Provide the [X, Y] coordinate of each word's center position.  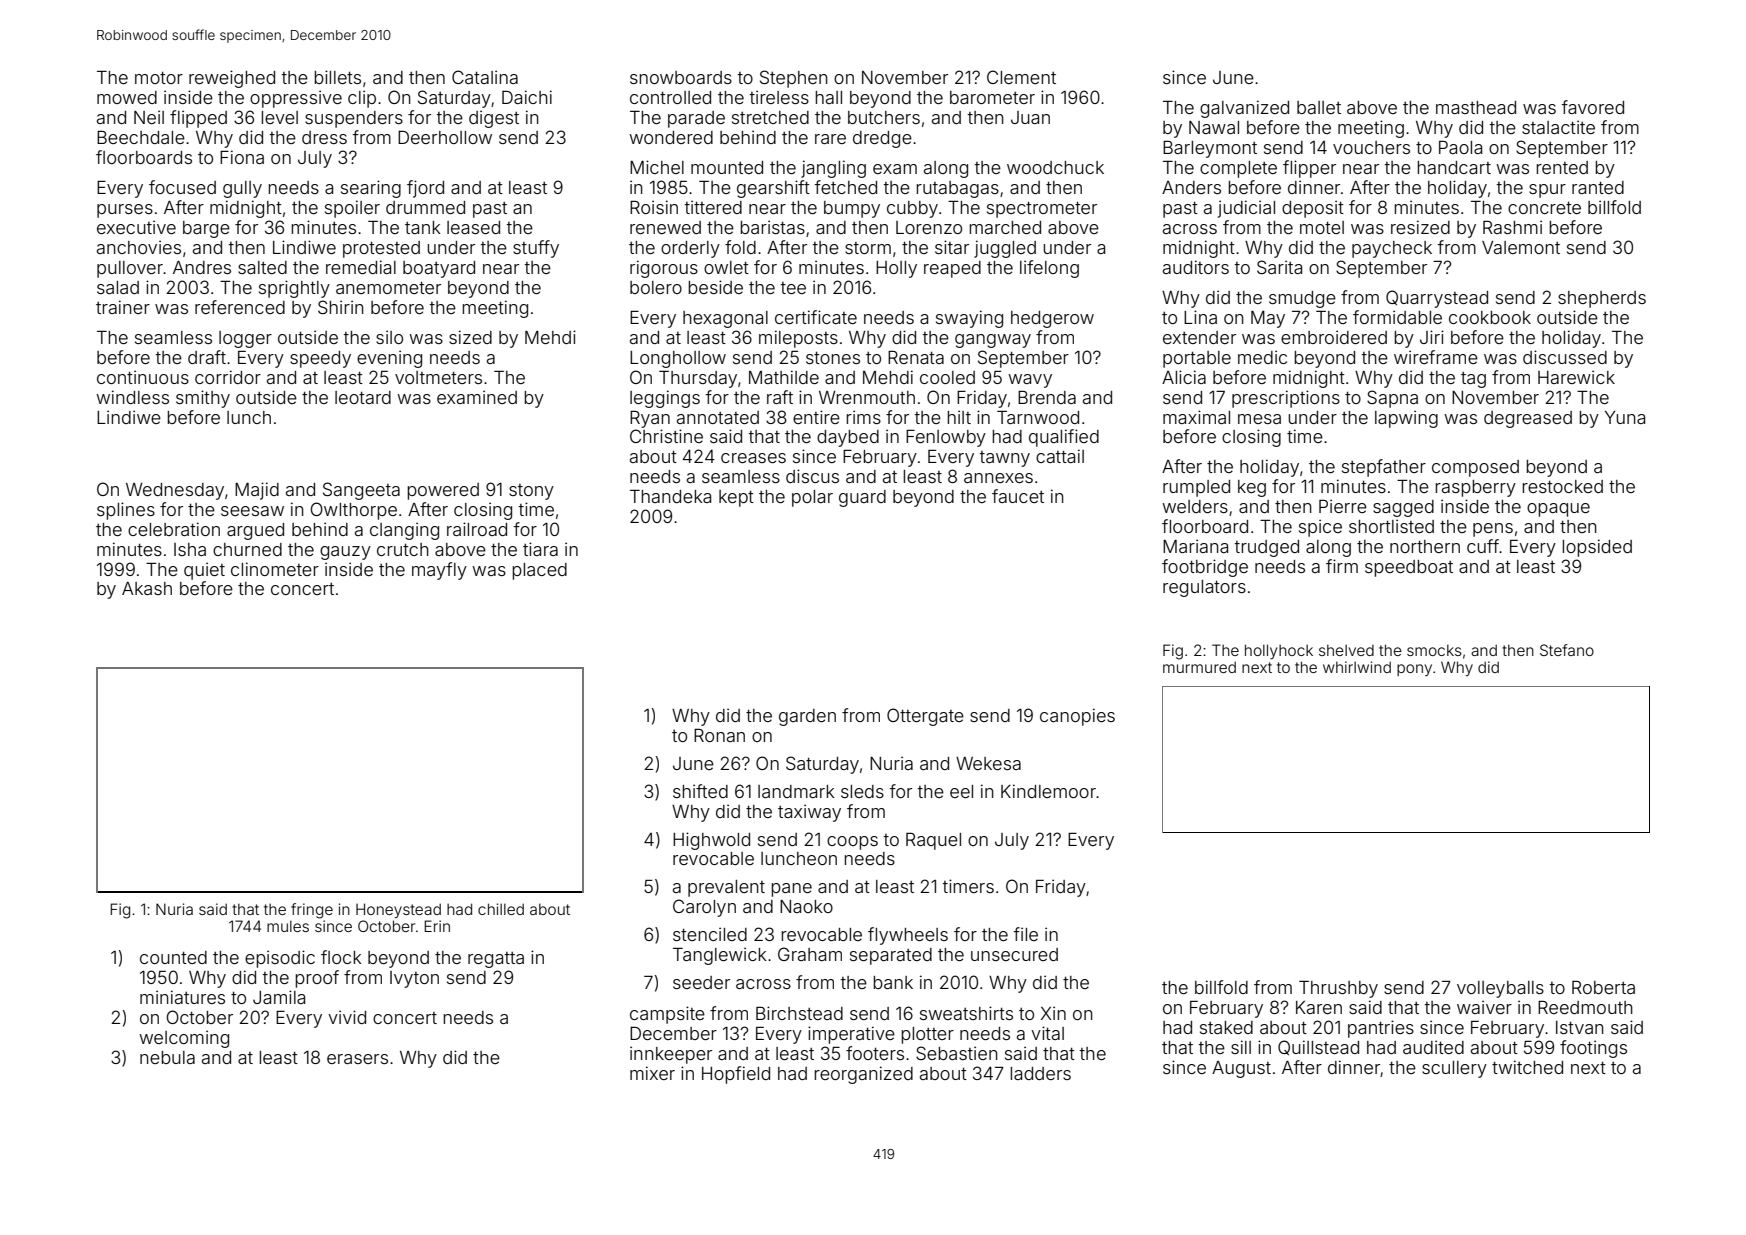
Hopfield [736, 1075]
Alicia [1184, 377]
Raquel [933, 841]
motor [159, 78]
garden [807, 717]
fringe [312, 911]
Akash [147, 588]
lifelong [1049, 269]
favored [1593, 107]
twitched [1527, 1067]
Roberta [1603, 987]
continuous [143, 377]
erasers [357, 1059]
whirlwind [1357, 667]
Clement [1021, 77]
